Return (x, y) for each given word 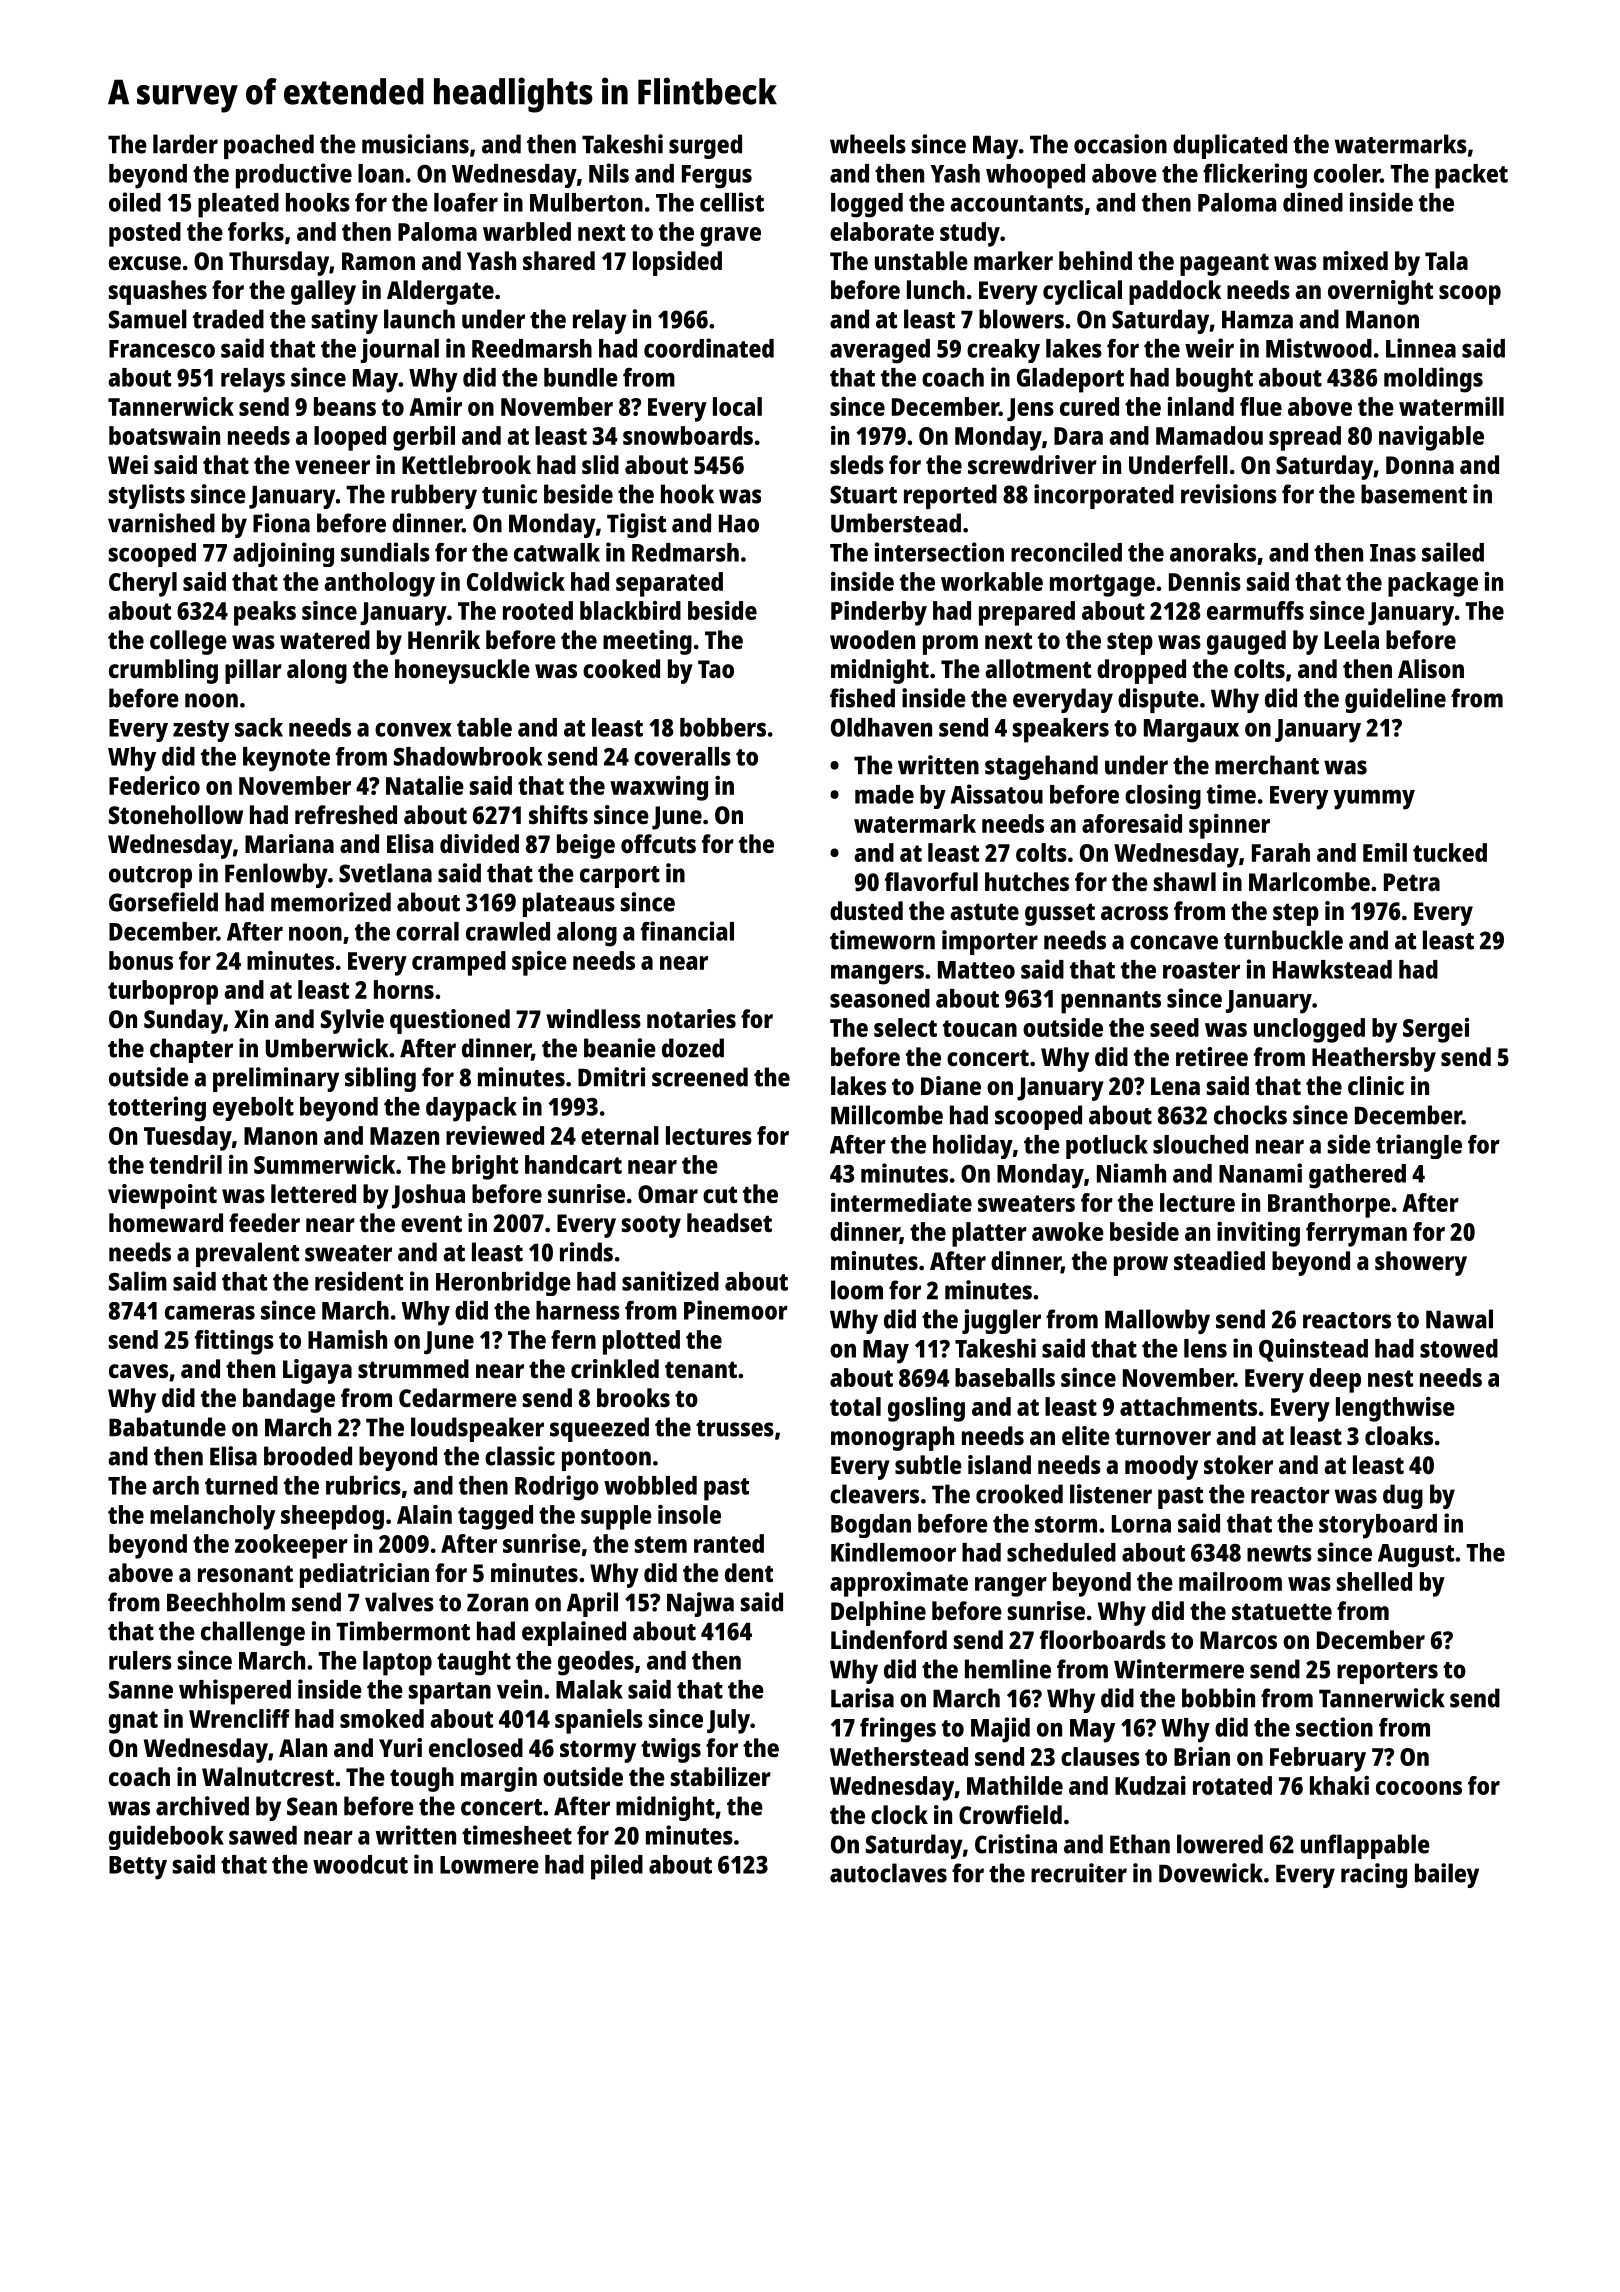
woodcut (360, 1864)
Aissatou (997, 794)
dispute (1158, 700)
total (855, 1406)
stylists (147, 496)
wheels (868, 144)
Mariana (289, 843)
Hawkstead (1332, 969)
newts (1279, 1553)
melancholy (212, 1517)
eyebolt (253, 1109)
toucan (980, 1028)
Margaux (1191, 731)
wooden (872, 639)
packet (1471, 176)
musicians (415, 144)
